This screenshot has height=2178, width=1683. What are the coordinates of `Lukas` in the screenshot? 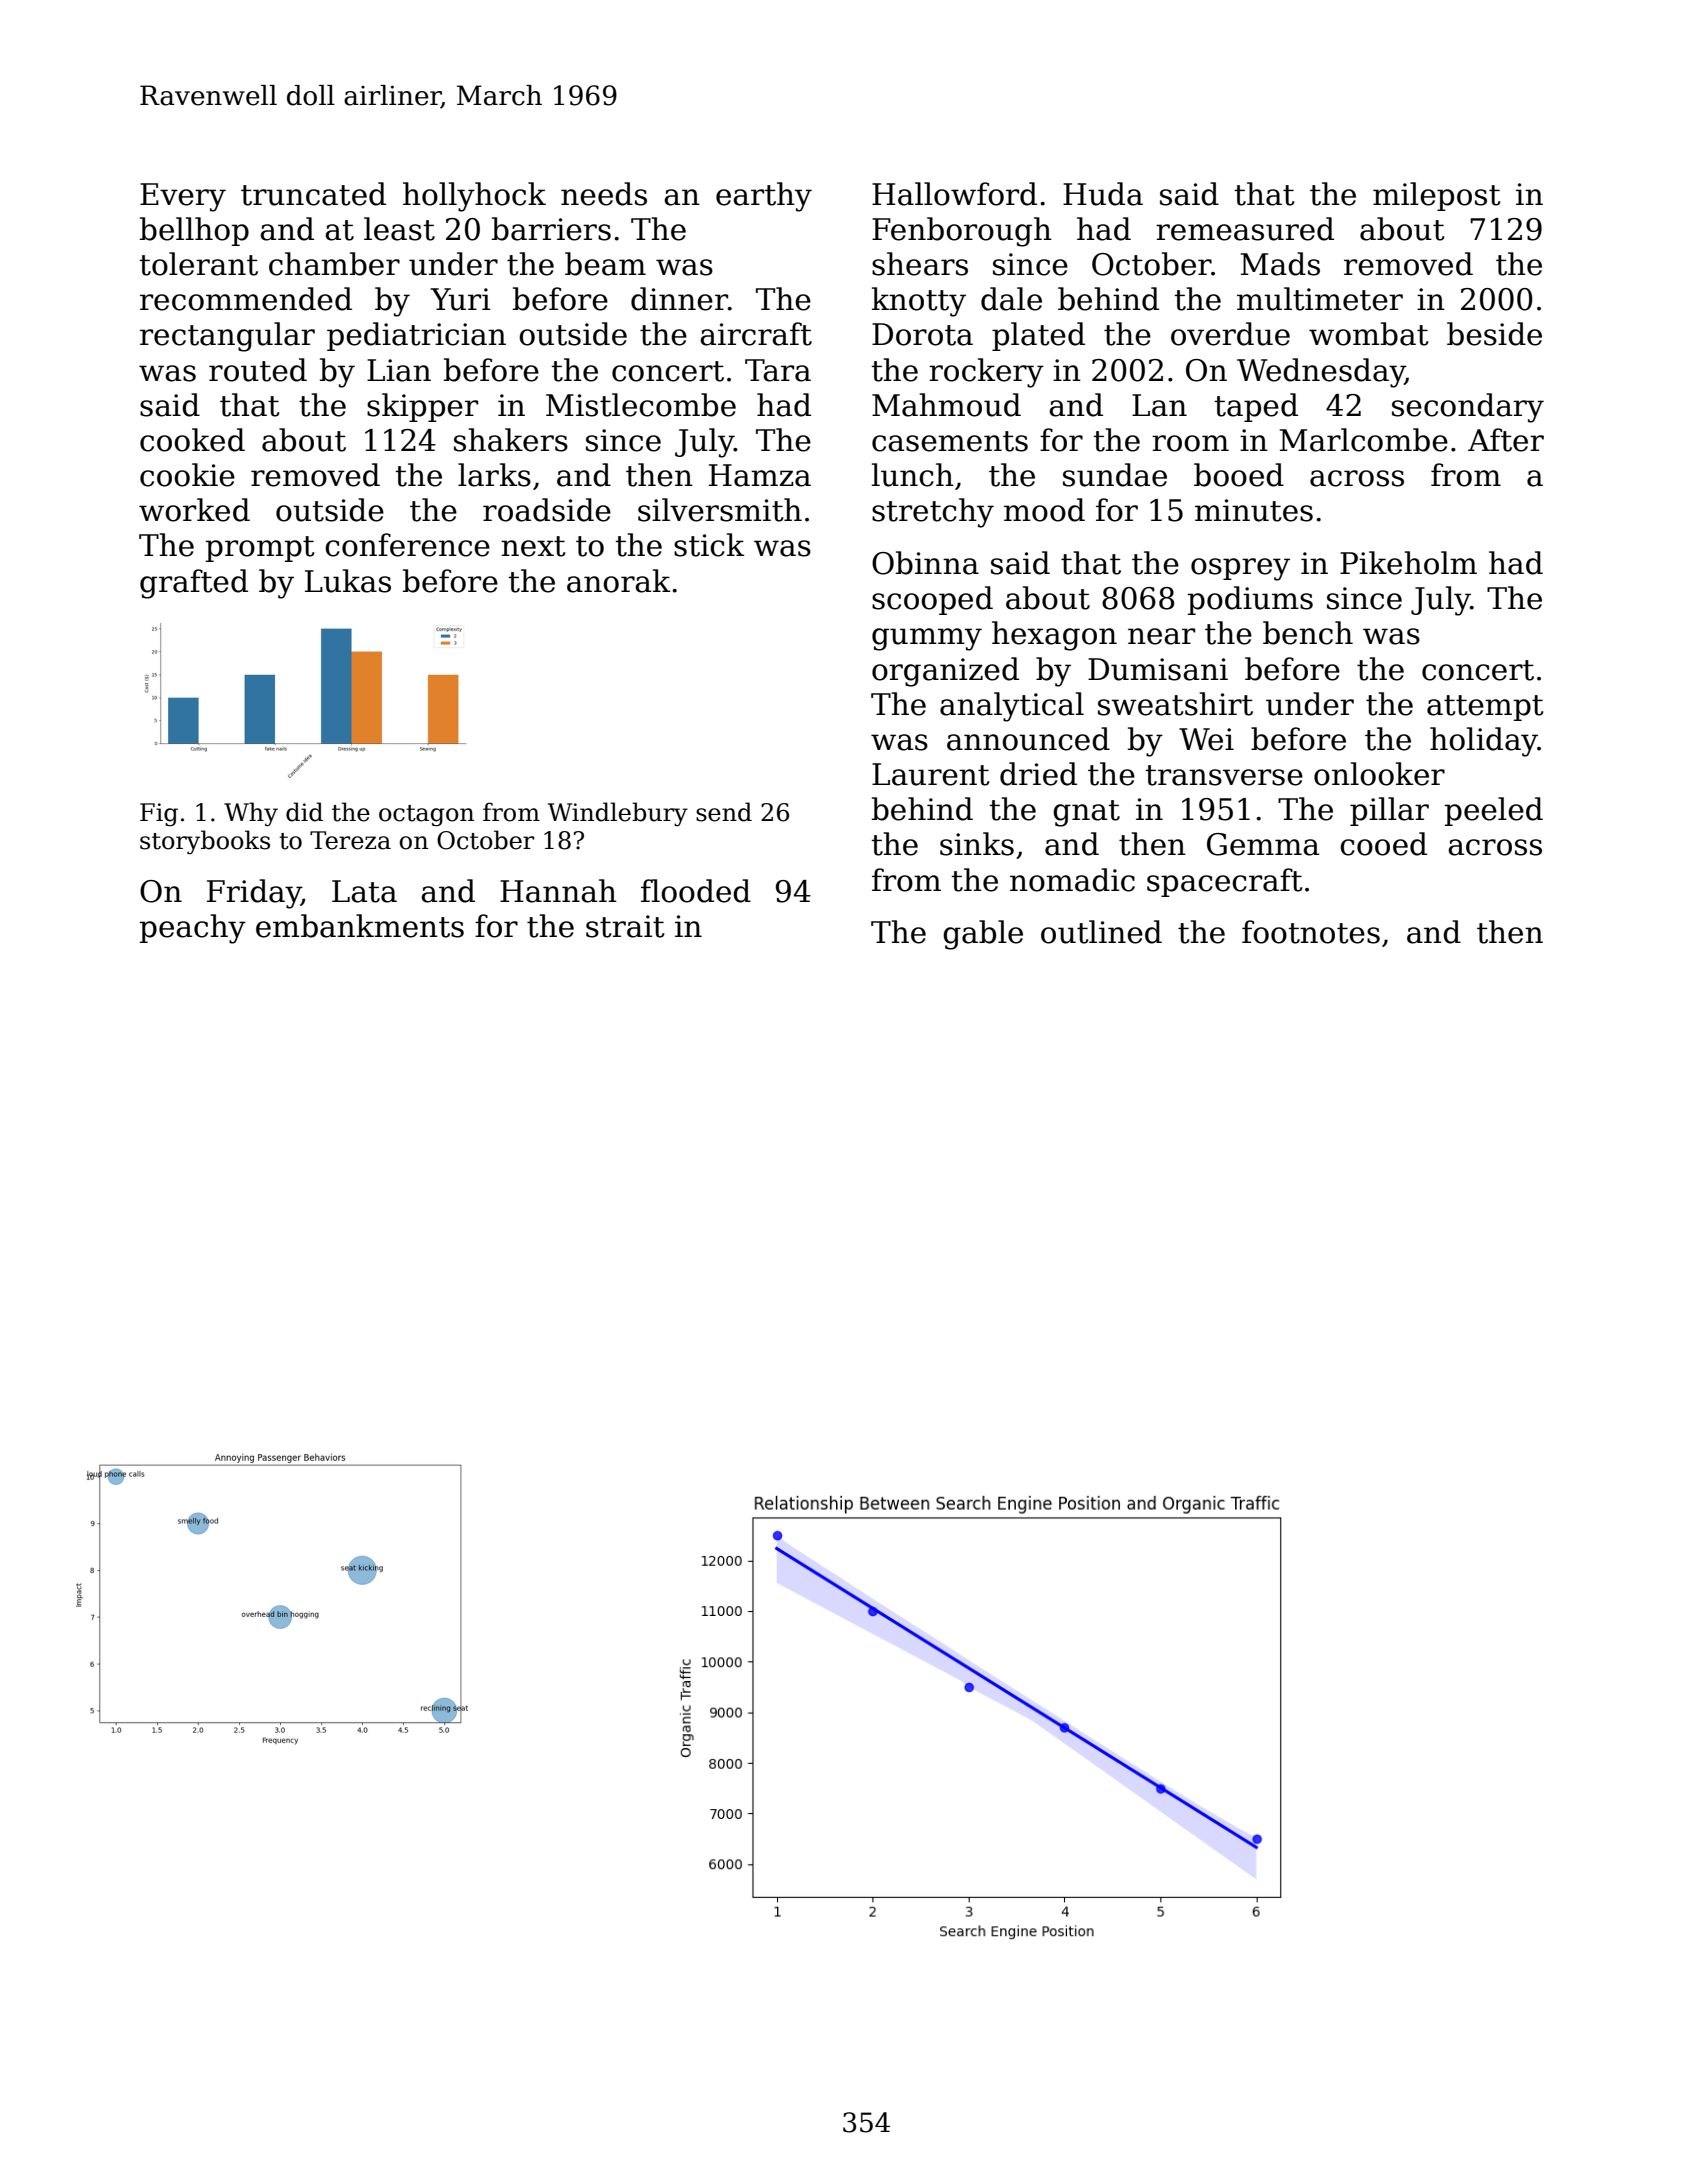 It's located at (348, 581).
